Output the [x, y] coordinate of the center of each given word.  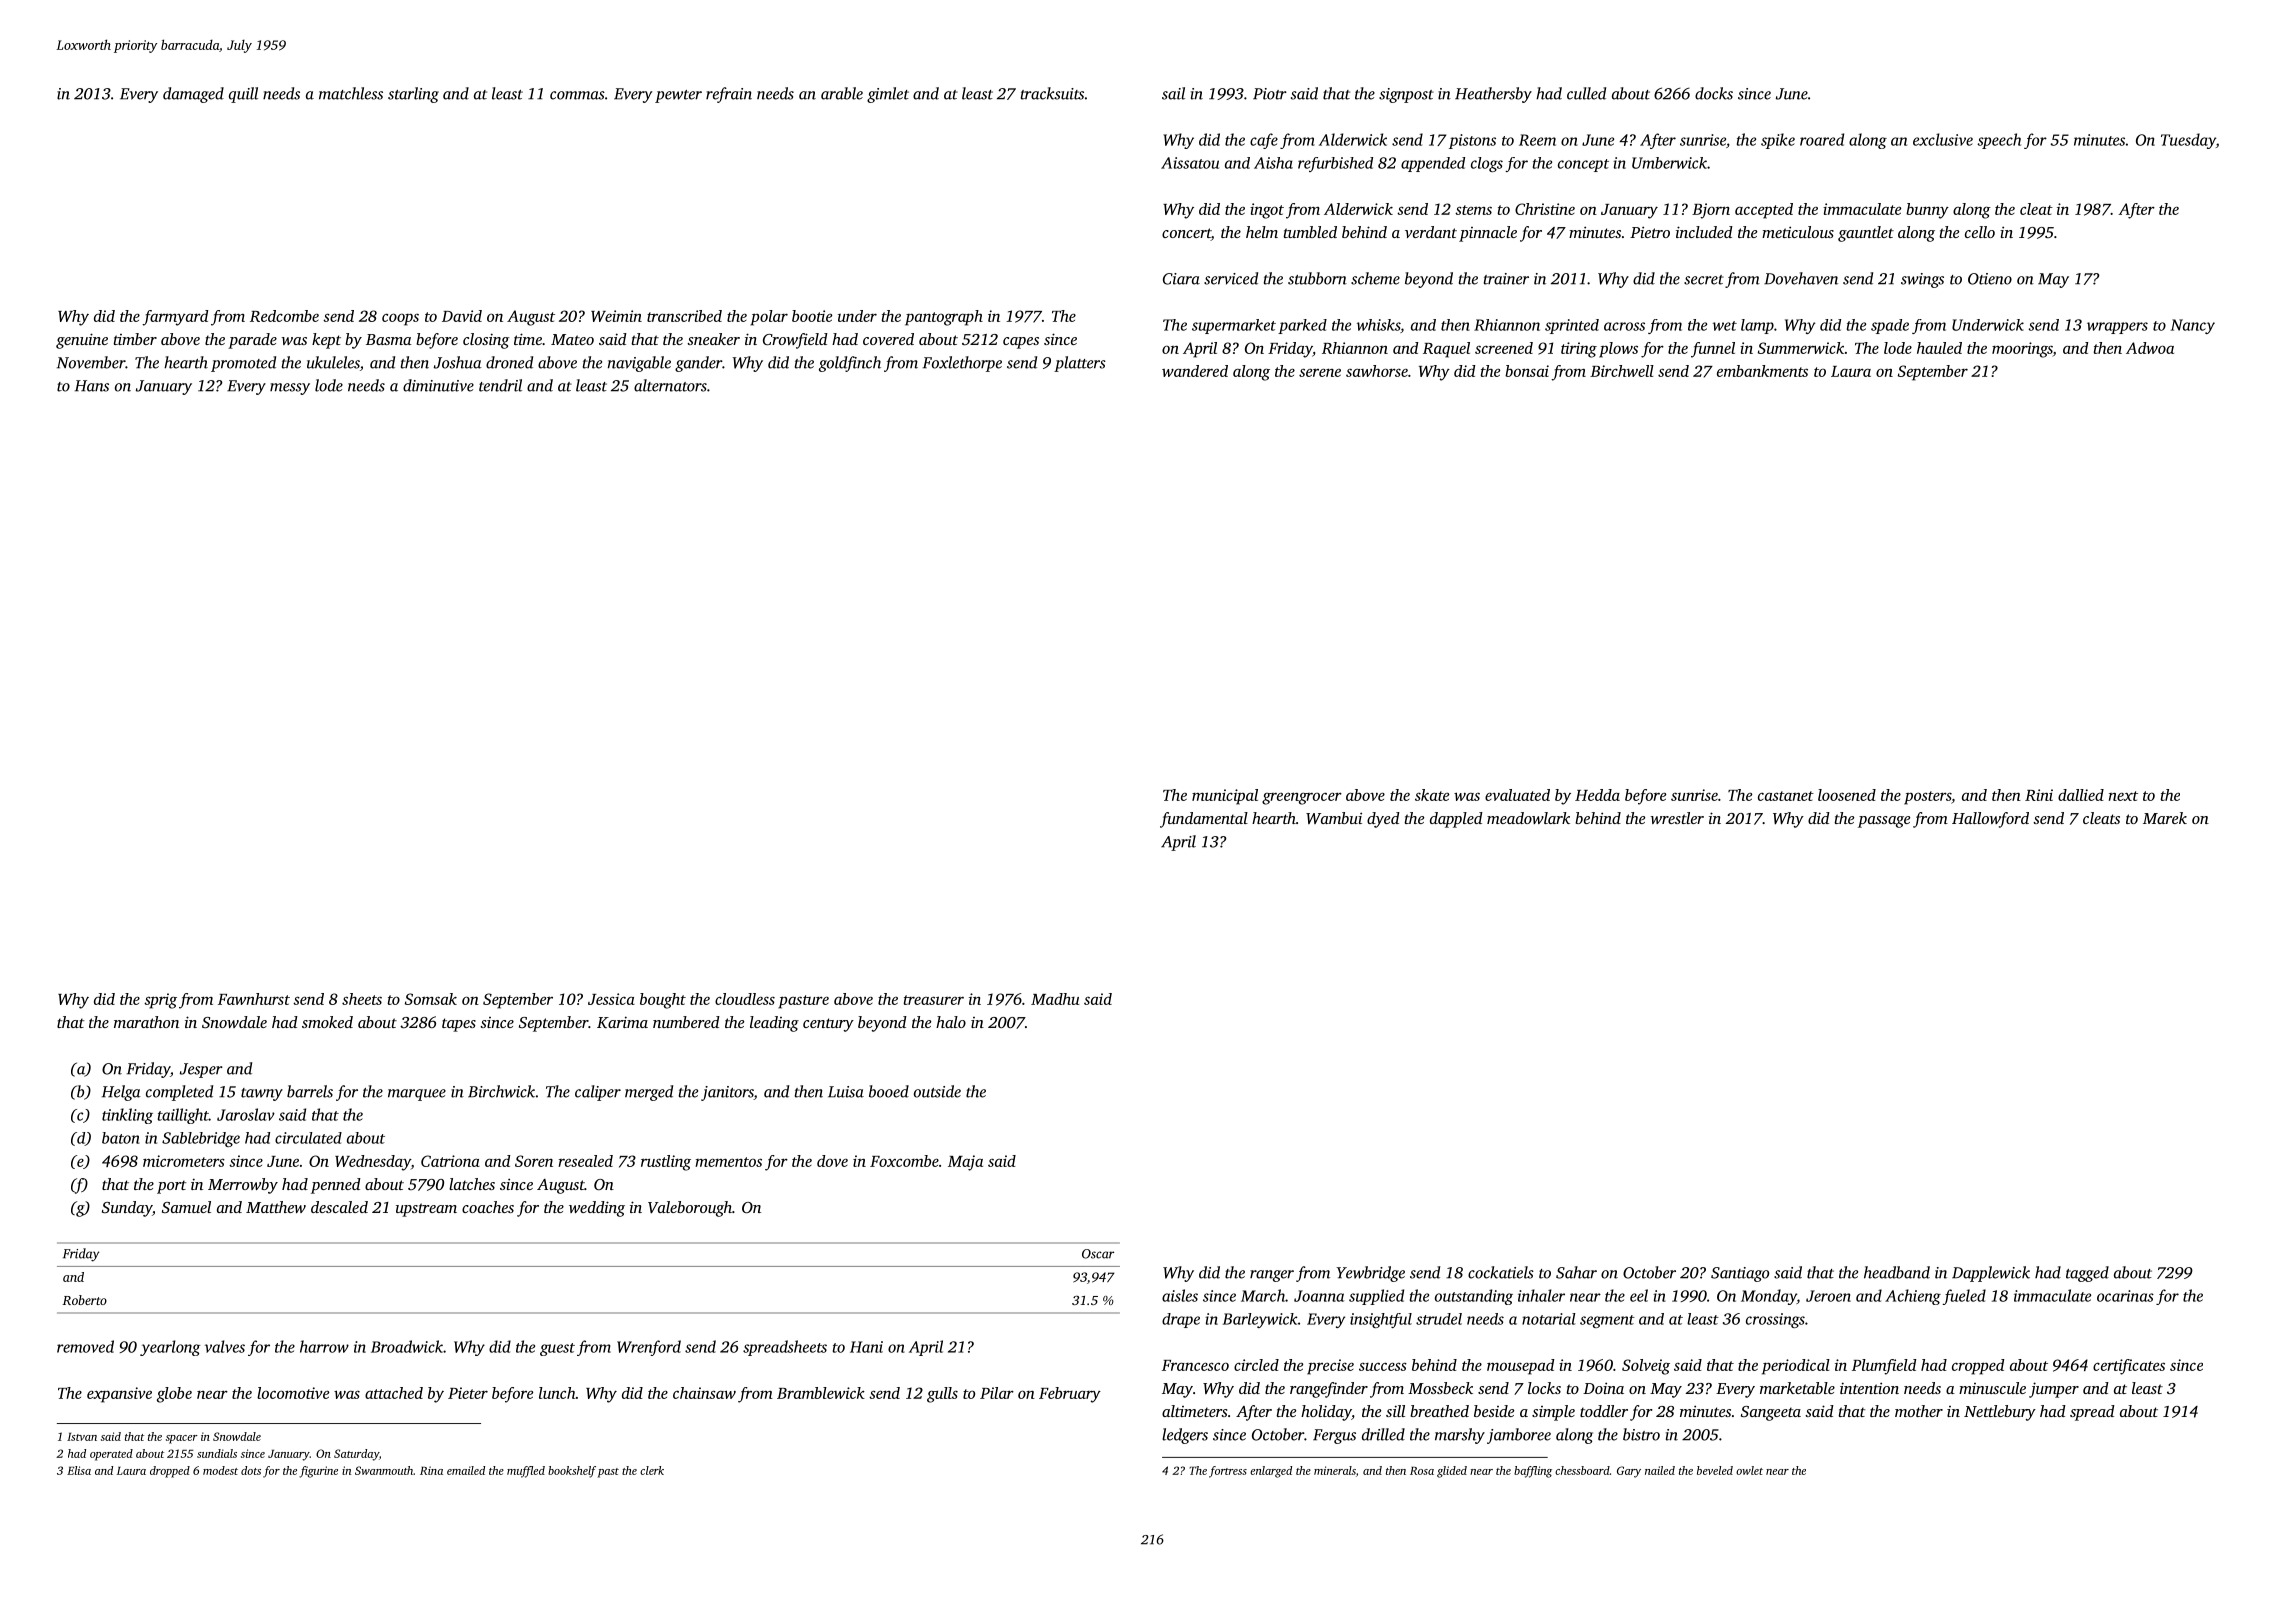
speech [1999, 141]
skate [1432, 795]
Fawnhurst [254, 999]
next [2123, 796]
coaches [488, 1207]
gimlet [888, 95]
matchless [351, 93]
